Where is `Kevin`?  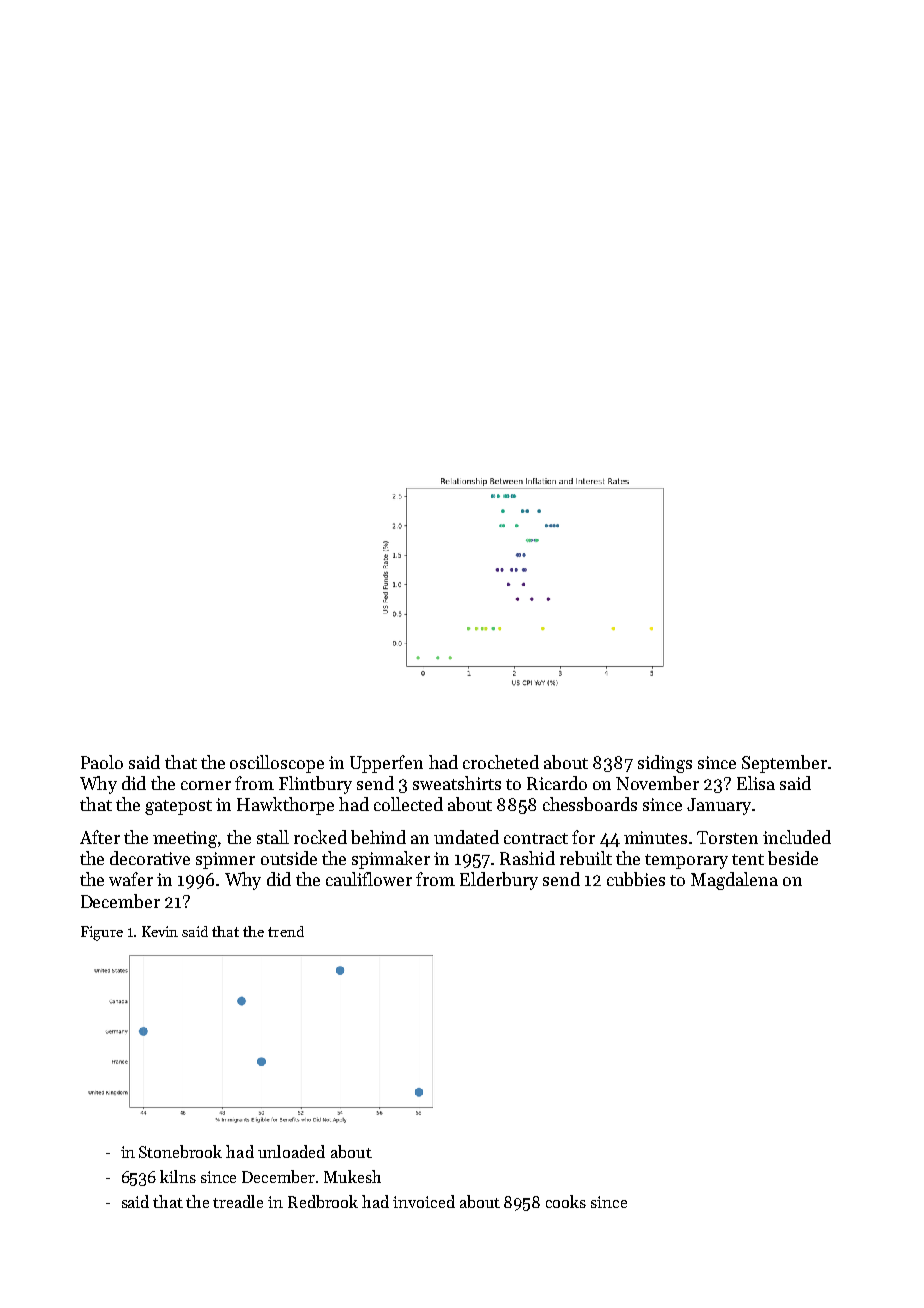
Kevin is located at coordinates (160, 931).
